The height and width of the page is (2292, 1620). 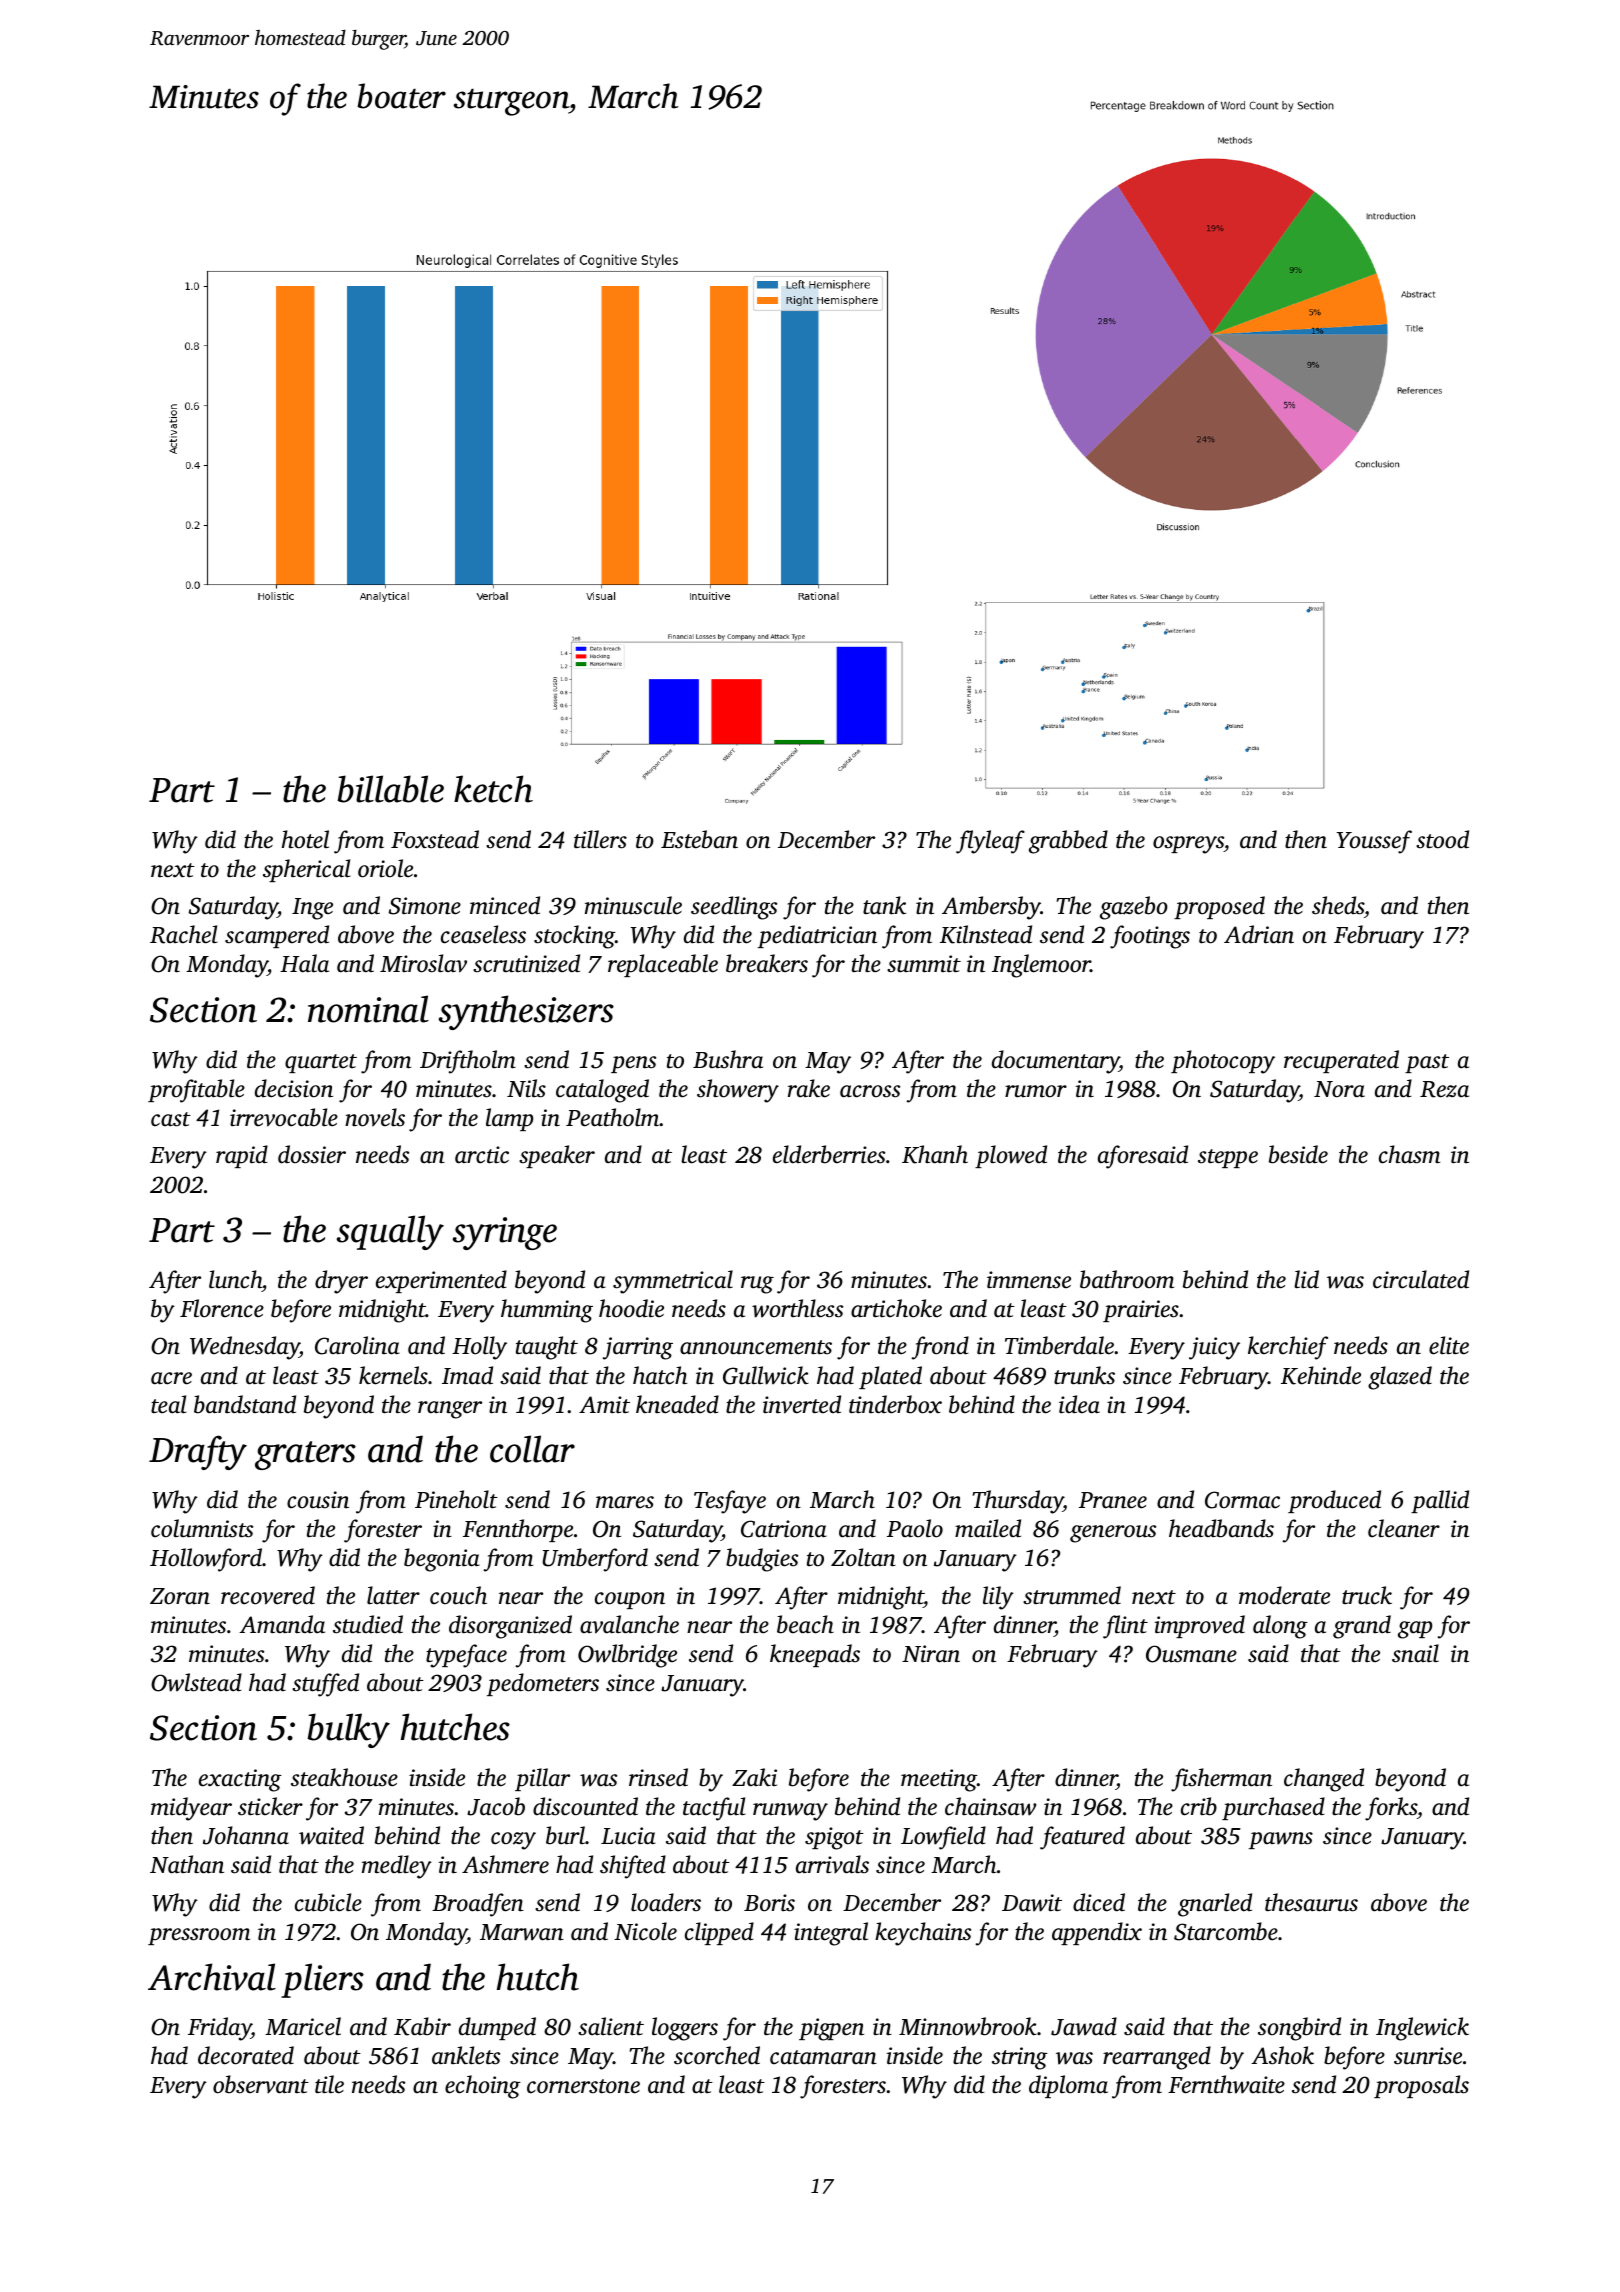 I want to click on Youssef, so click(x=1374, y=842).
